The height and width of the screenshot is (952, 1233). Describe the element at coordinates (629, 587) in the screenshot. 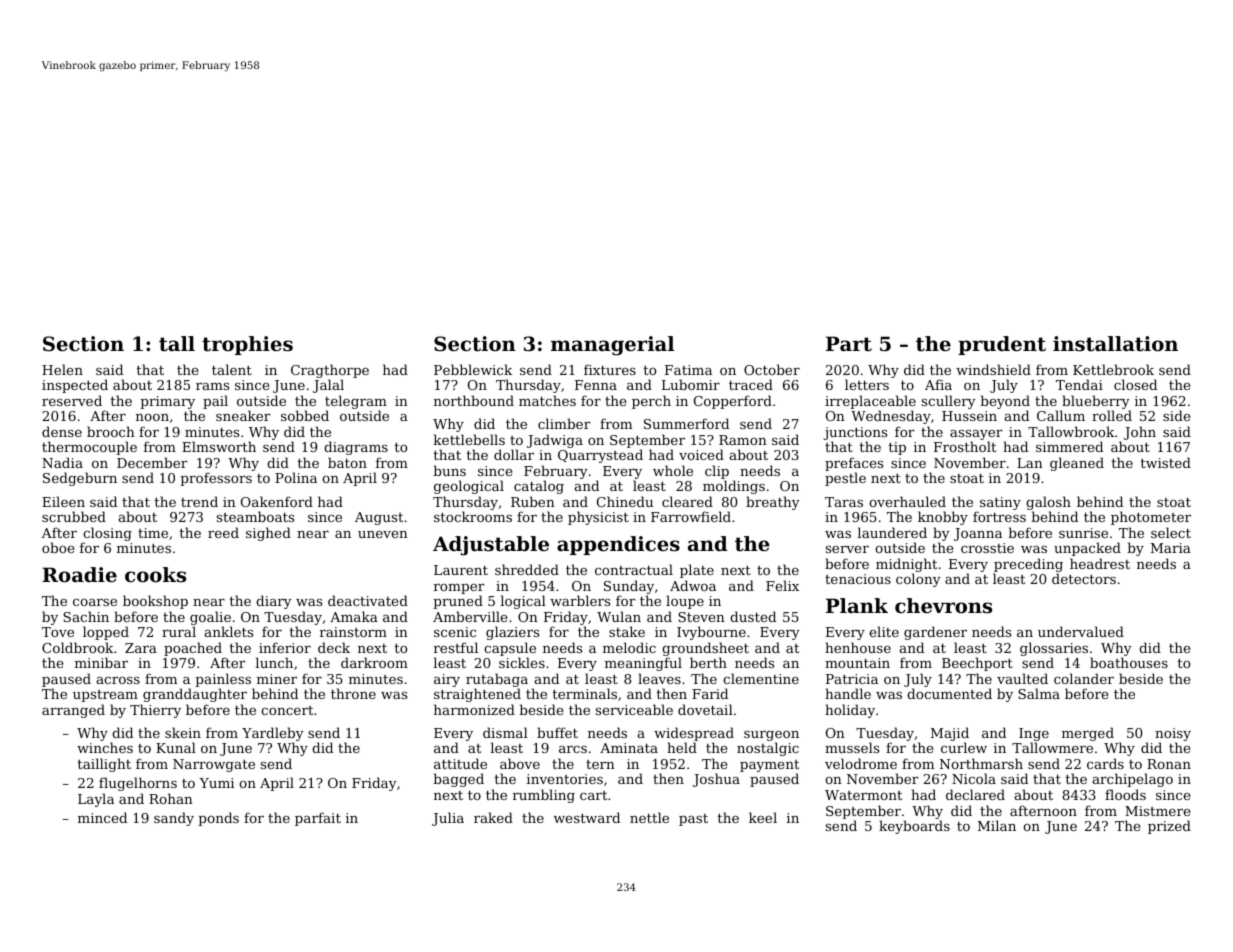

I see `Sunday` at that location.
